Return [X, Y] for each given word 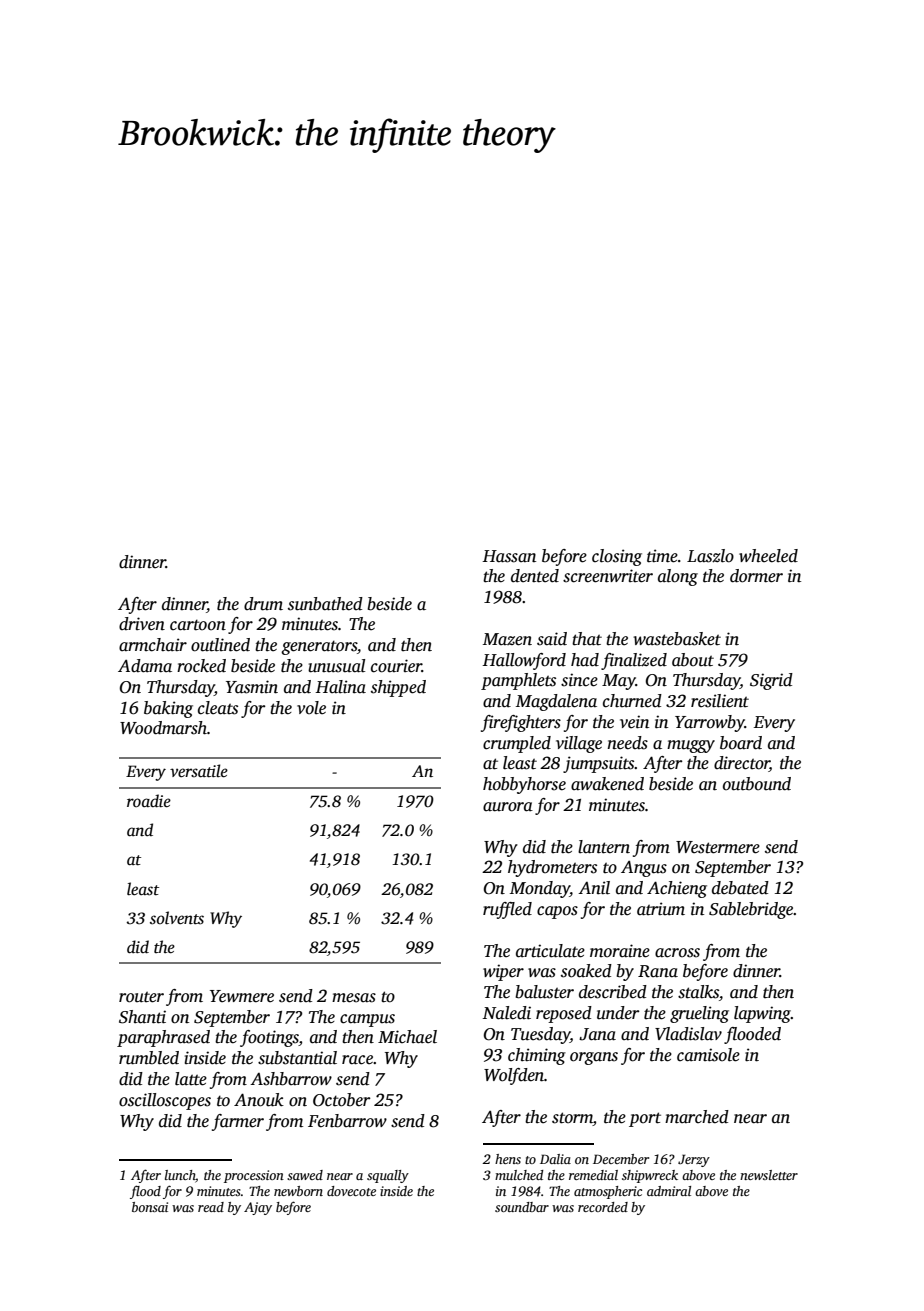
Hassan [509, 556]
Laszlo [710, 556]
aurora [508, 807]
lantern [604, 847]
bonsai [150, 1207]
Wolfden [514, 1076]
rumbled [149, 1058]
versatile [199, 771]
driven [142, 624]
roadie [149, 801]
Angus [644, 869]
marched [697, 1117]
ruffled [507, 910]
